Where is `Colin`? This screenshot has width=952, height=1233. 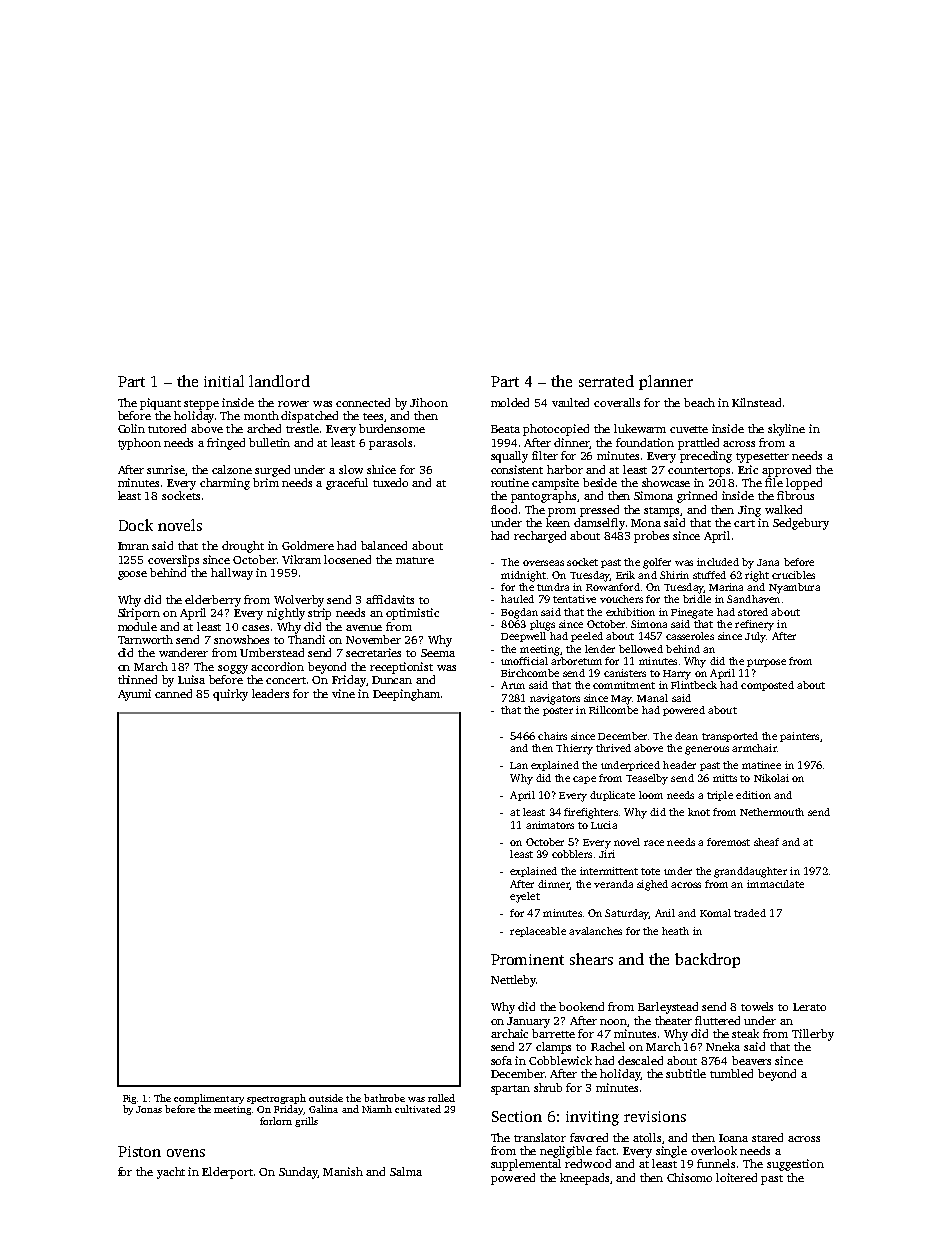
Colin is located at coordinates (131, 428).
